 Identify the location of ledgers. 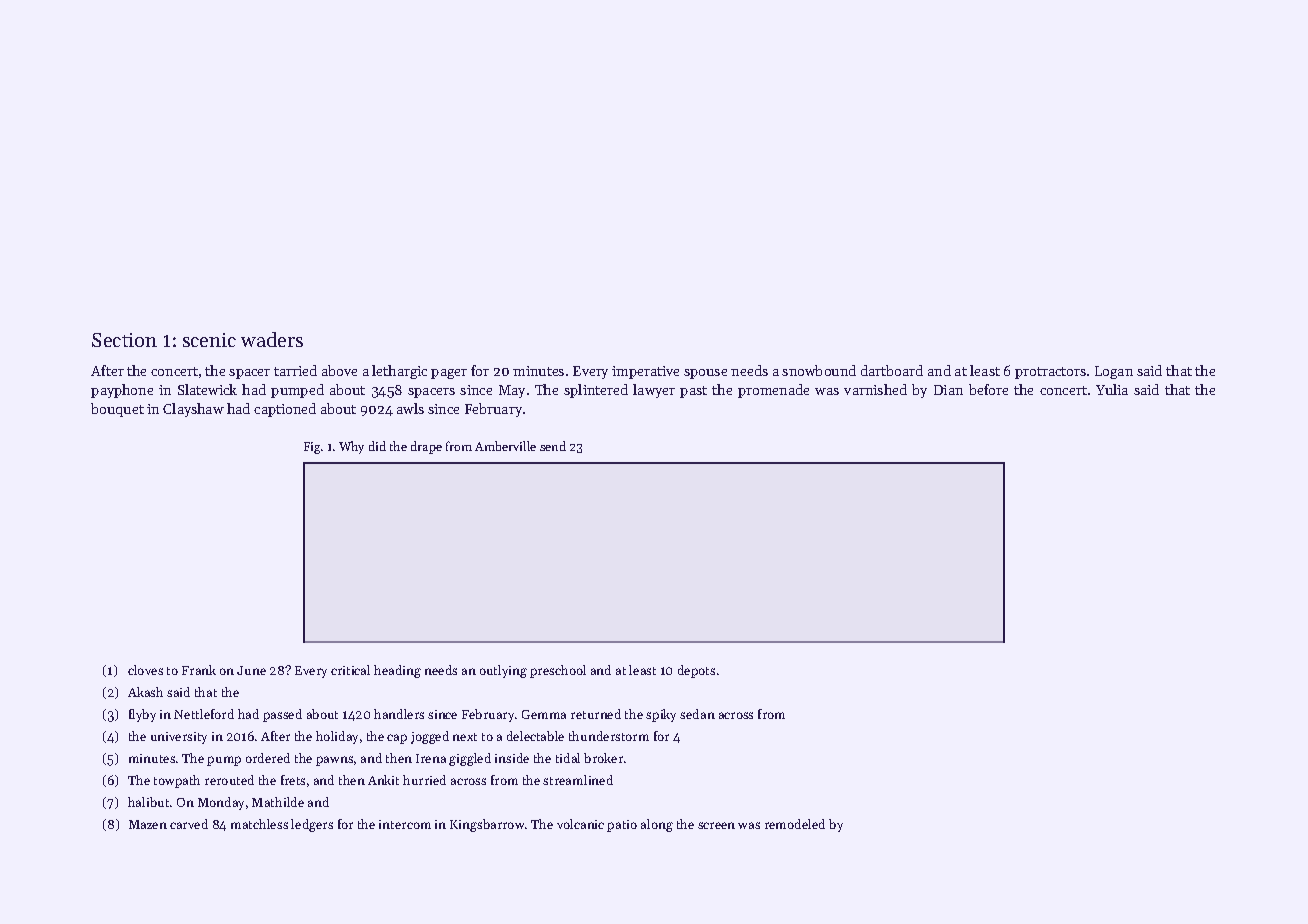
(312, 825).
